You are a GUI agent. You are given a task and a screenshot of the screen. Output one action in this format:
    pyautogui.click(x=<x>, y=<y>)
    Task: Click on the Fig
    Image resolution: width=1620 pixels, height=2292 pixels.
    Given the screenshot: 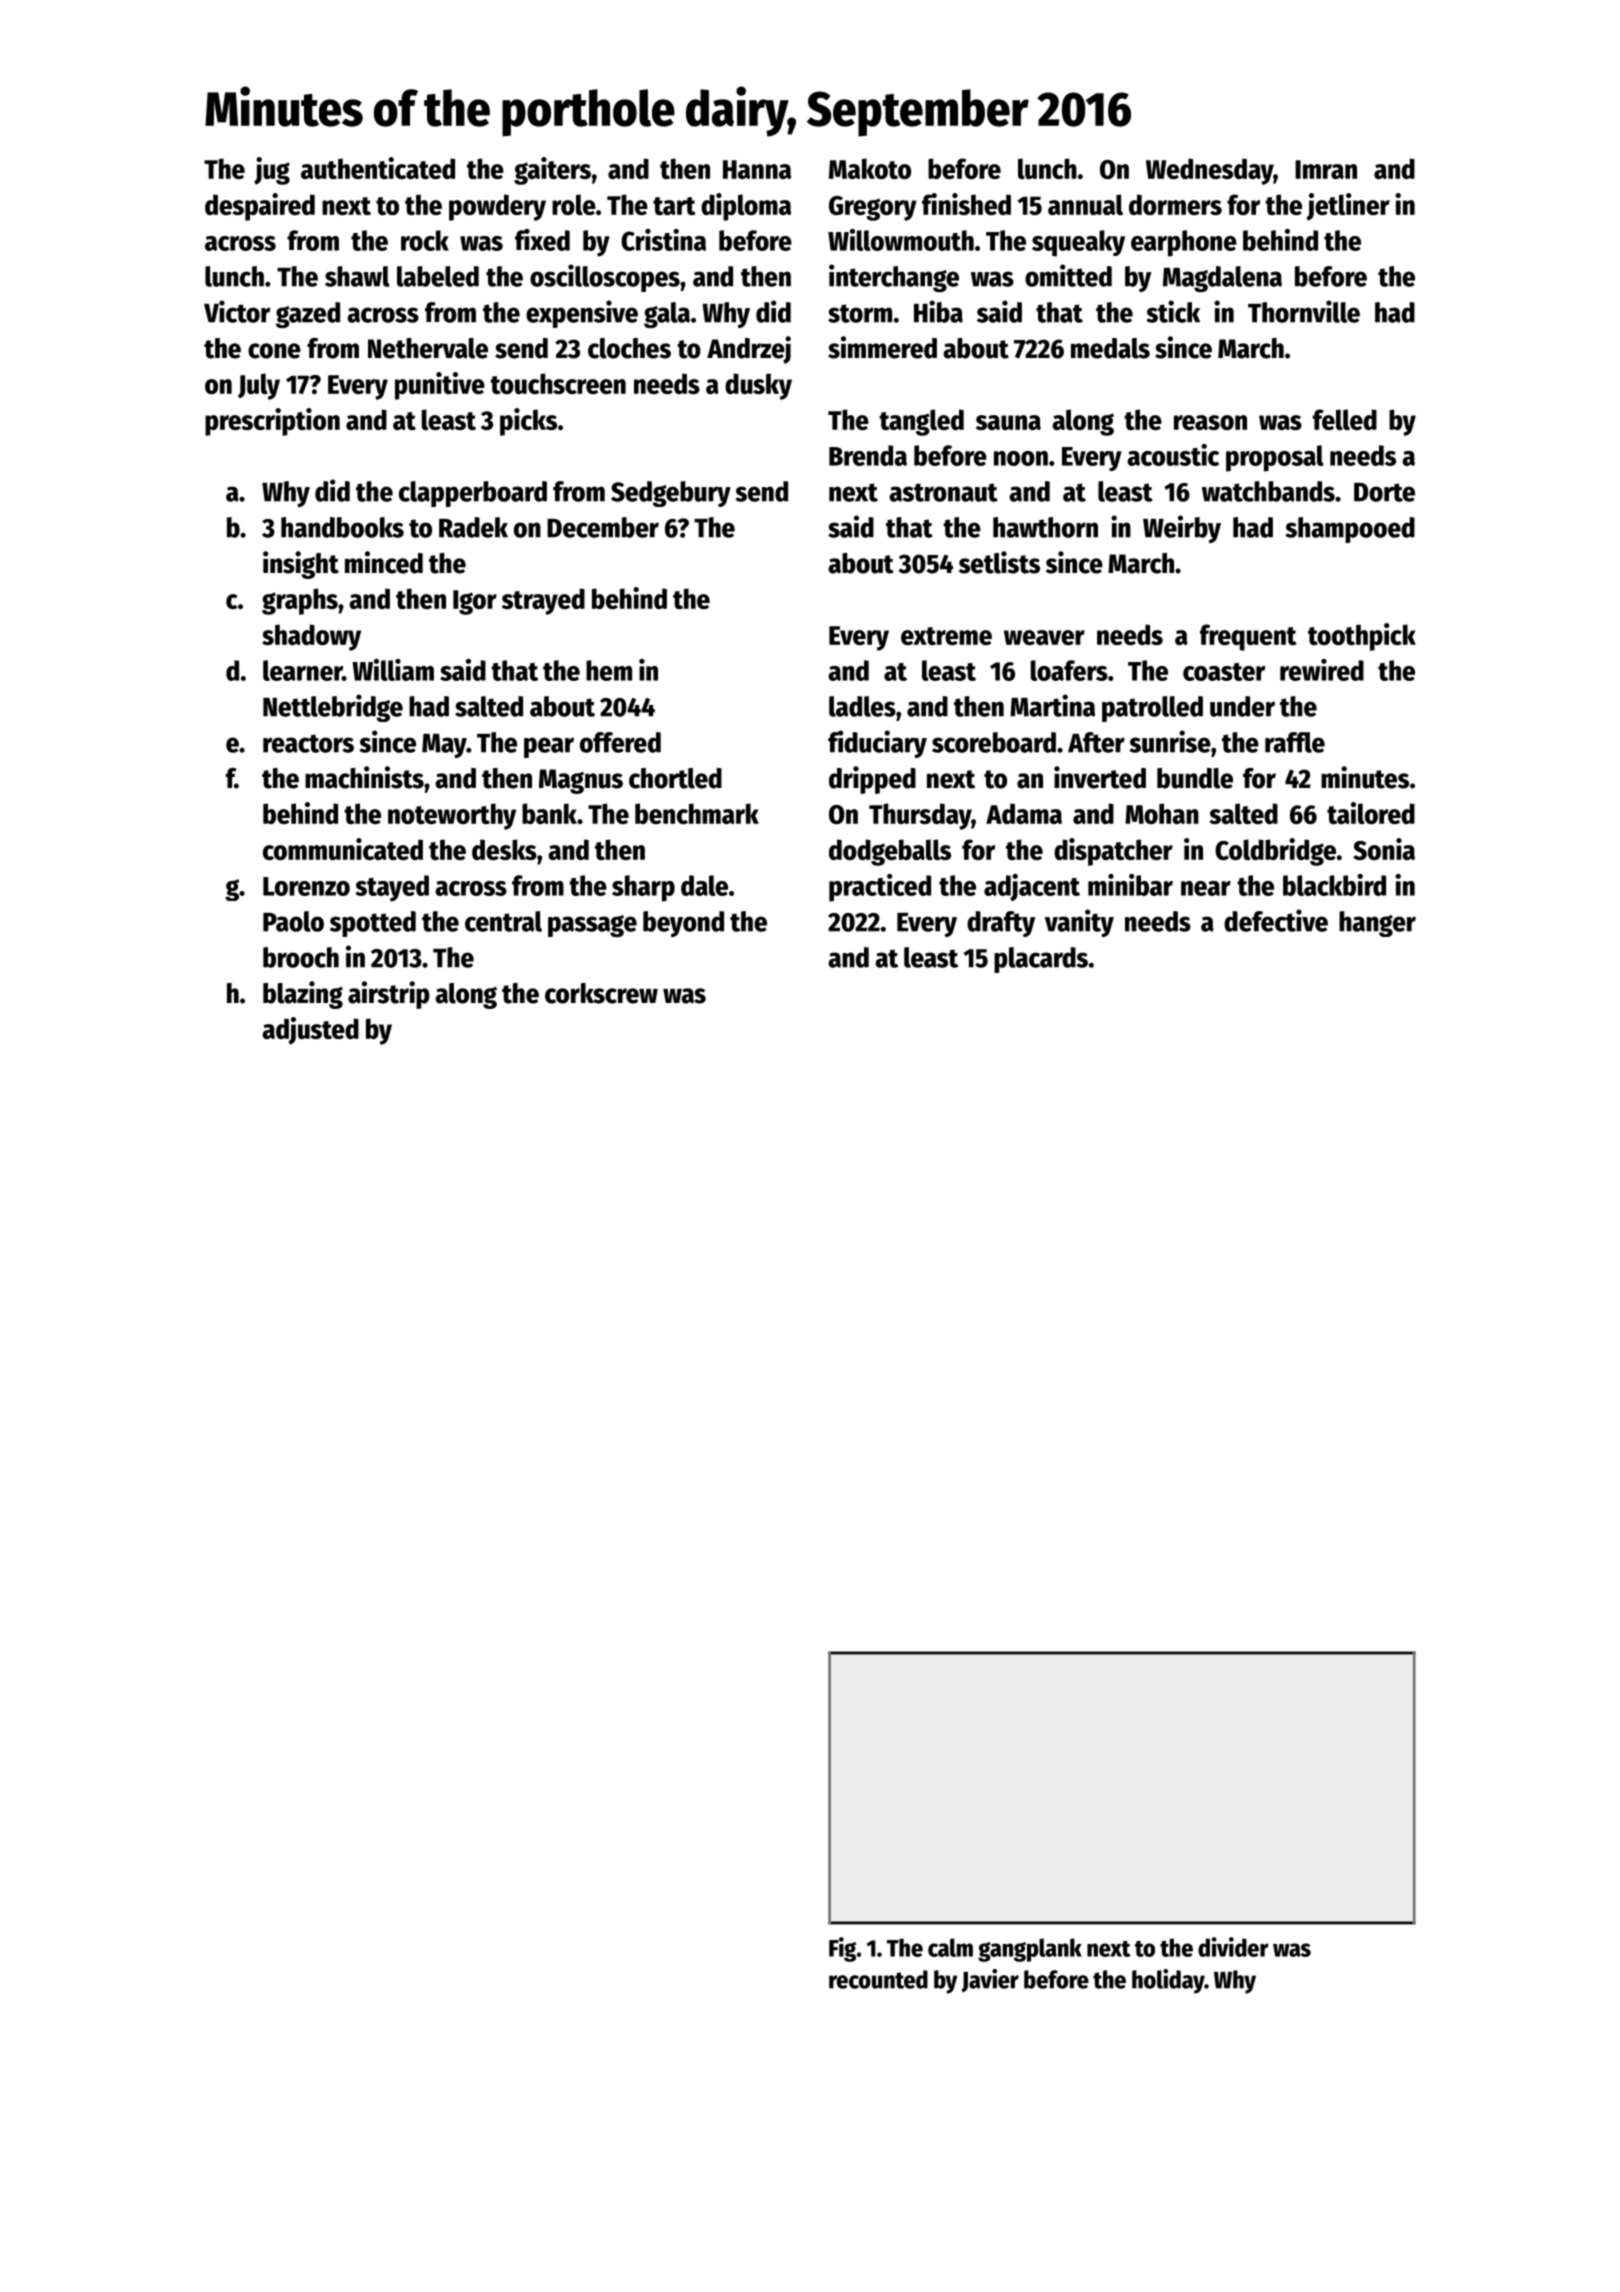 What is the action you would take?
    pyautogui.click(x=842, y=1949)
